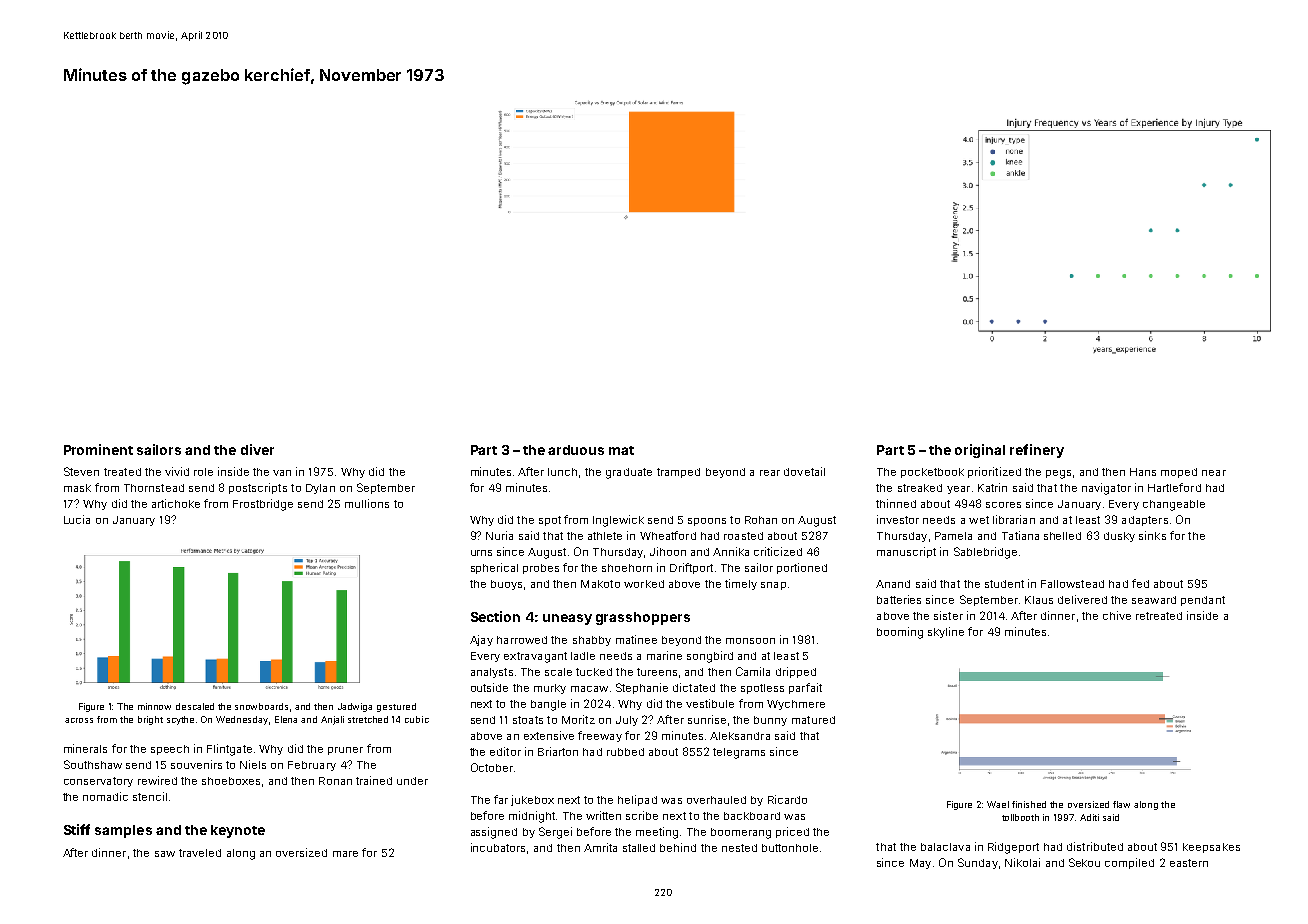 The image size is (1308, 924). What do you see at coordinates (492, 673) in the page?
I see `analysts` at bounding box center [492, 673].
